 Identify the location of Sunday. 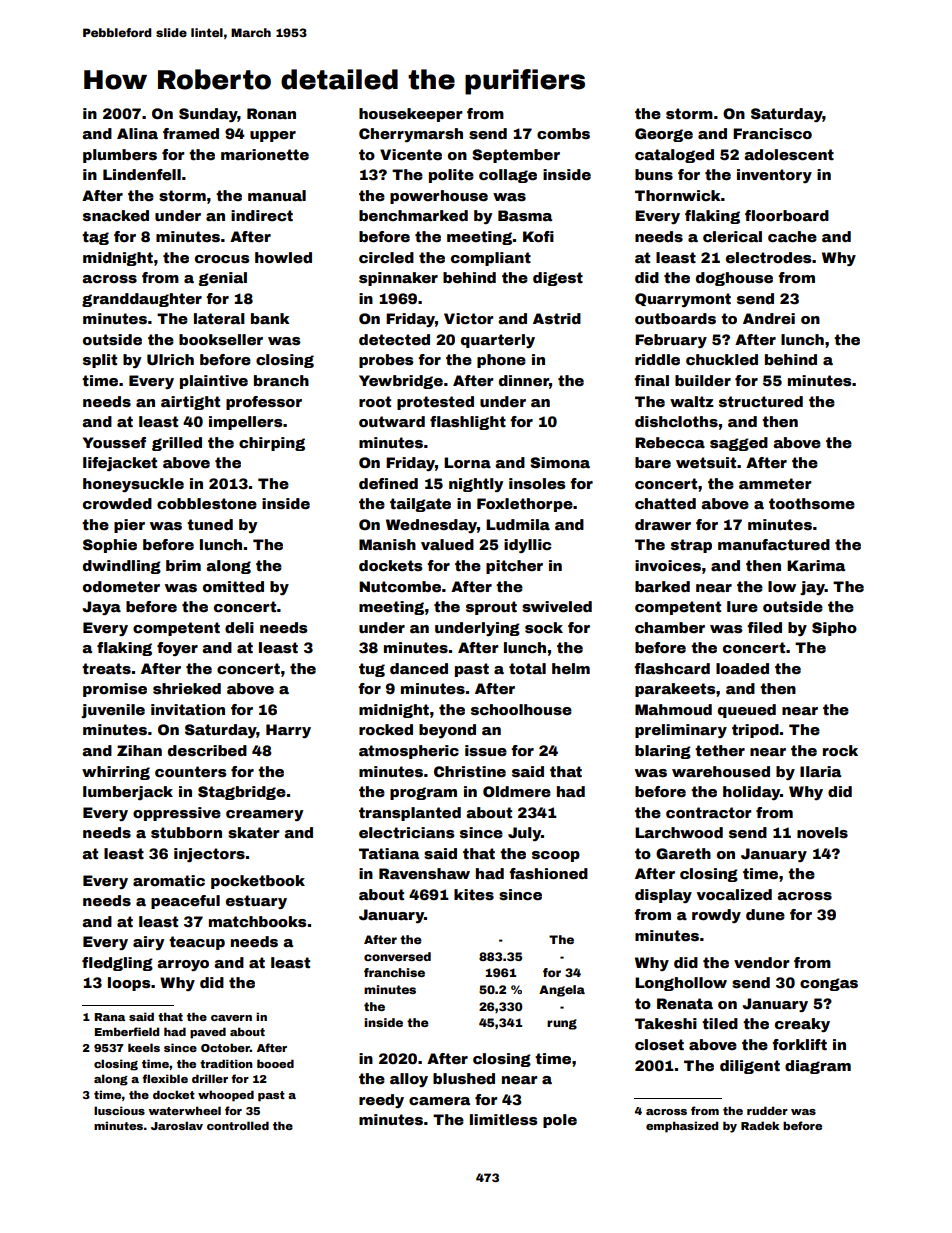
(208, 115).
